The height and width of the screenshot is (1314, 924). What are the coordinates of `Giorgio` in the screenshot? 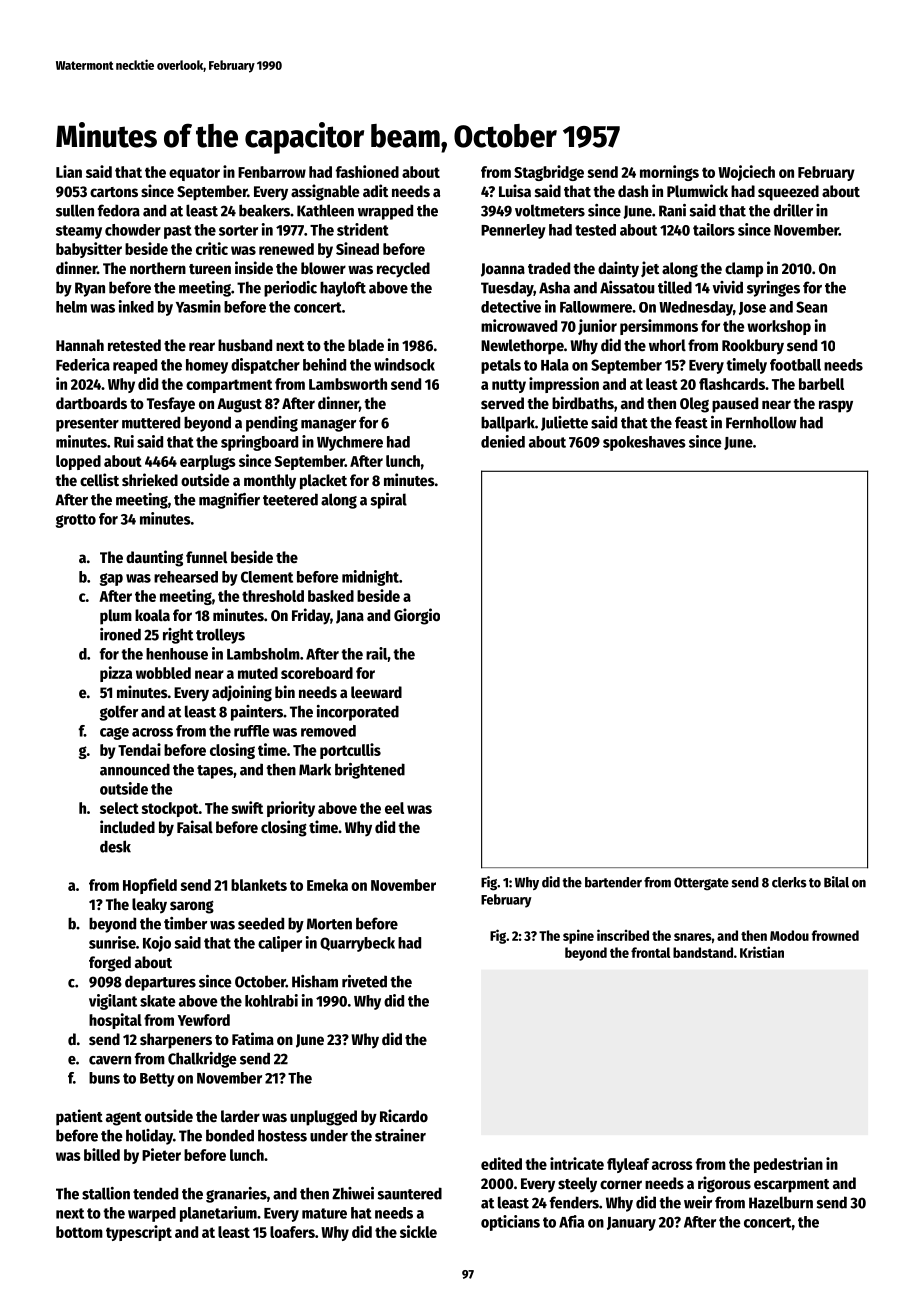 It's located at (417, 616).
